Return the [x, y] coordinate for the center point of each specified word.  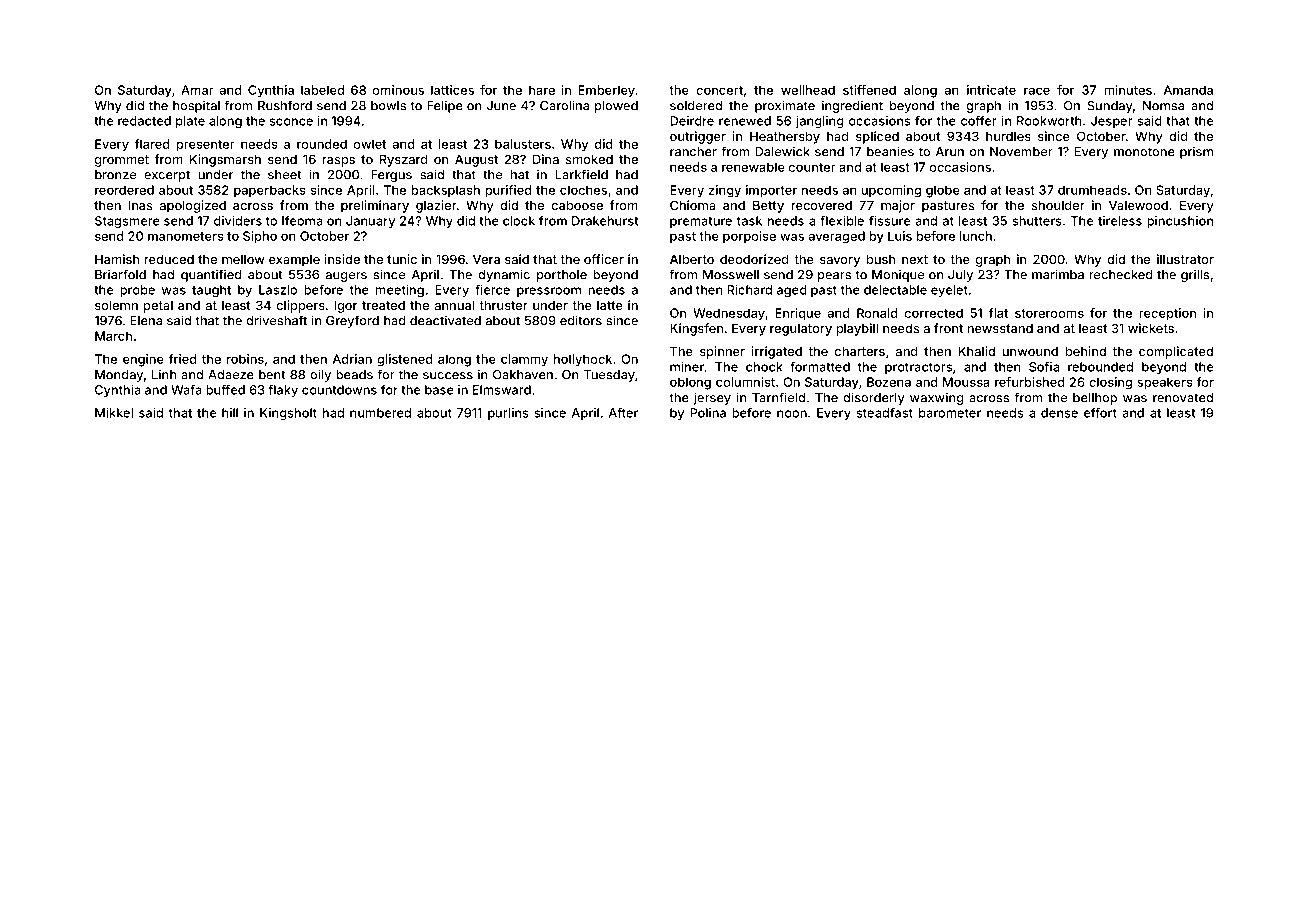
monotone [1144, 152]
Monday [119, 376]
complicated [1176, 352]
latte [610, 305]
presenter [205, 146]
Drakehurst [605, 221]
